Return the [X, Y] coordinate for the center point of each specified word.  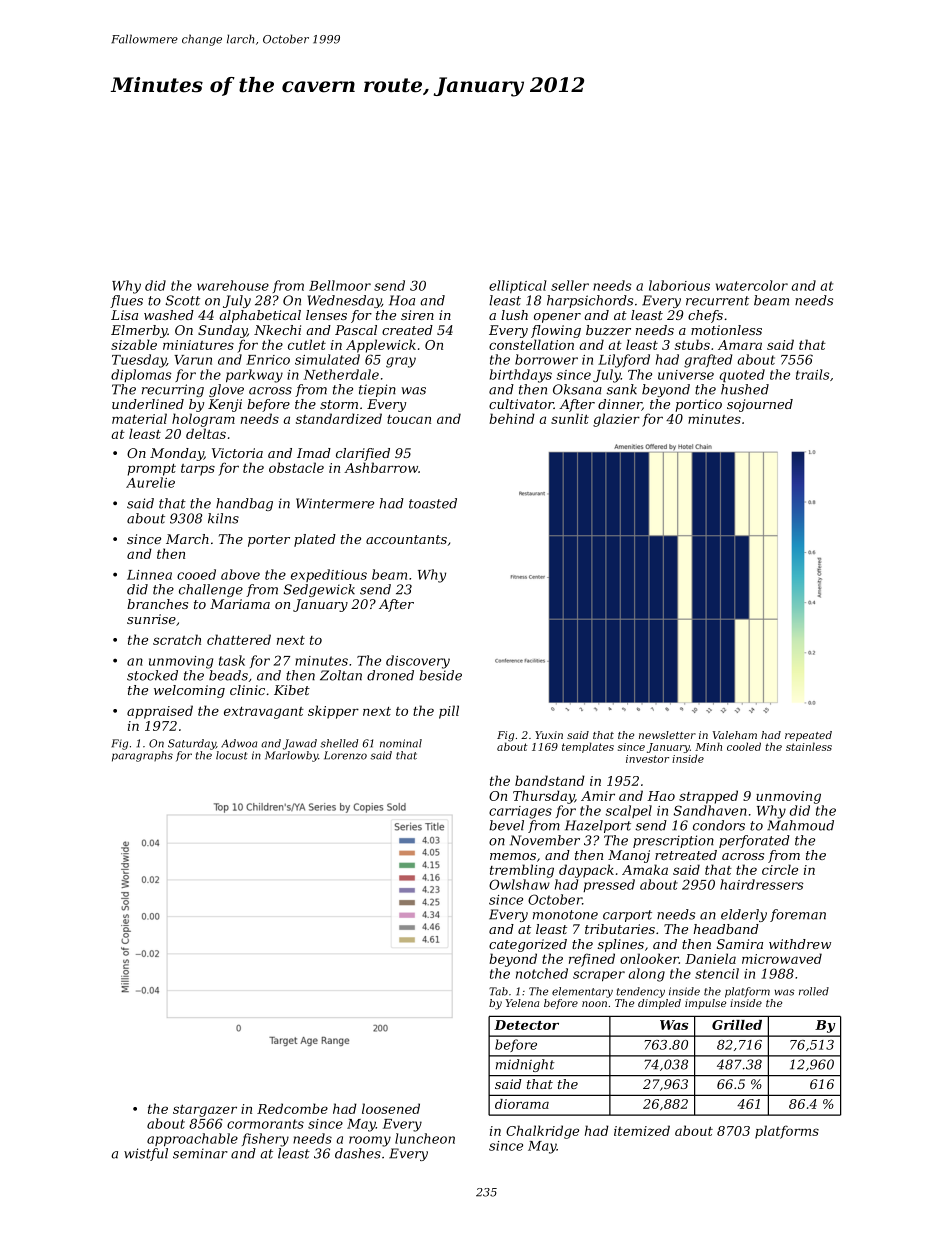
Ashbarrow [381, 467]
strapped [708, 797]
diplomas [141, 375]
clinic [247, 690]
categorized [528, 945]
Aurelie [150, 482]
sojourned [760, 405]
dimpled [659, 1004]
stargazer [205, 1111]
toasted [433, 503]
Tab [498, 991]
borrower [546, 359]
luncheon [425, 1138]
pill [449, 712]
